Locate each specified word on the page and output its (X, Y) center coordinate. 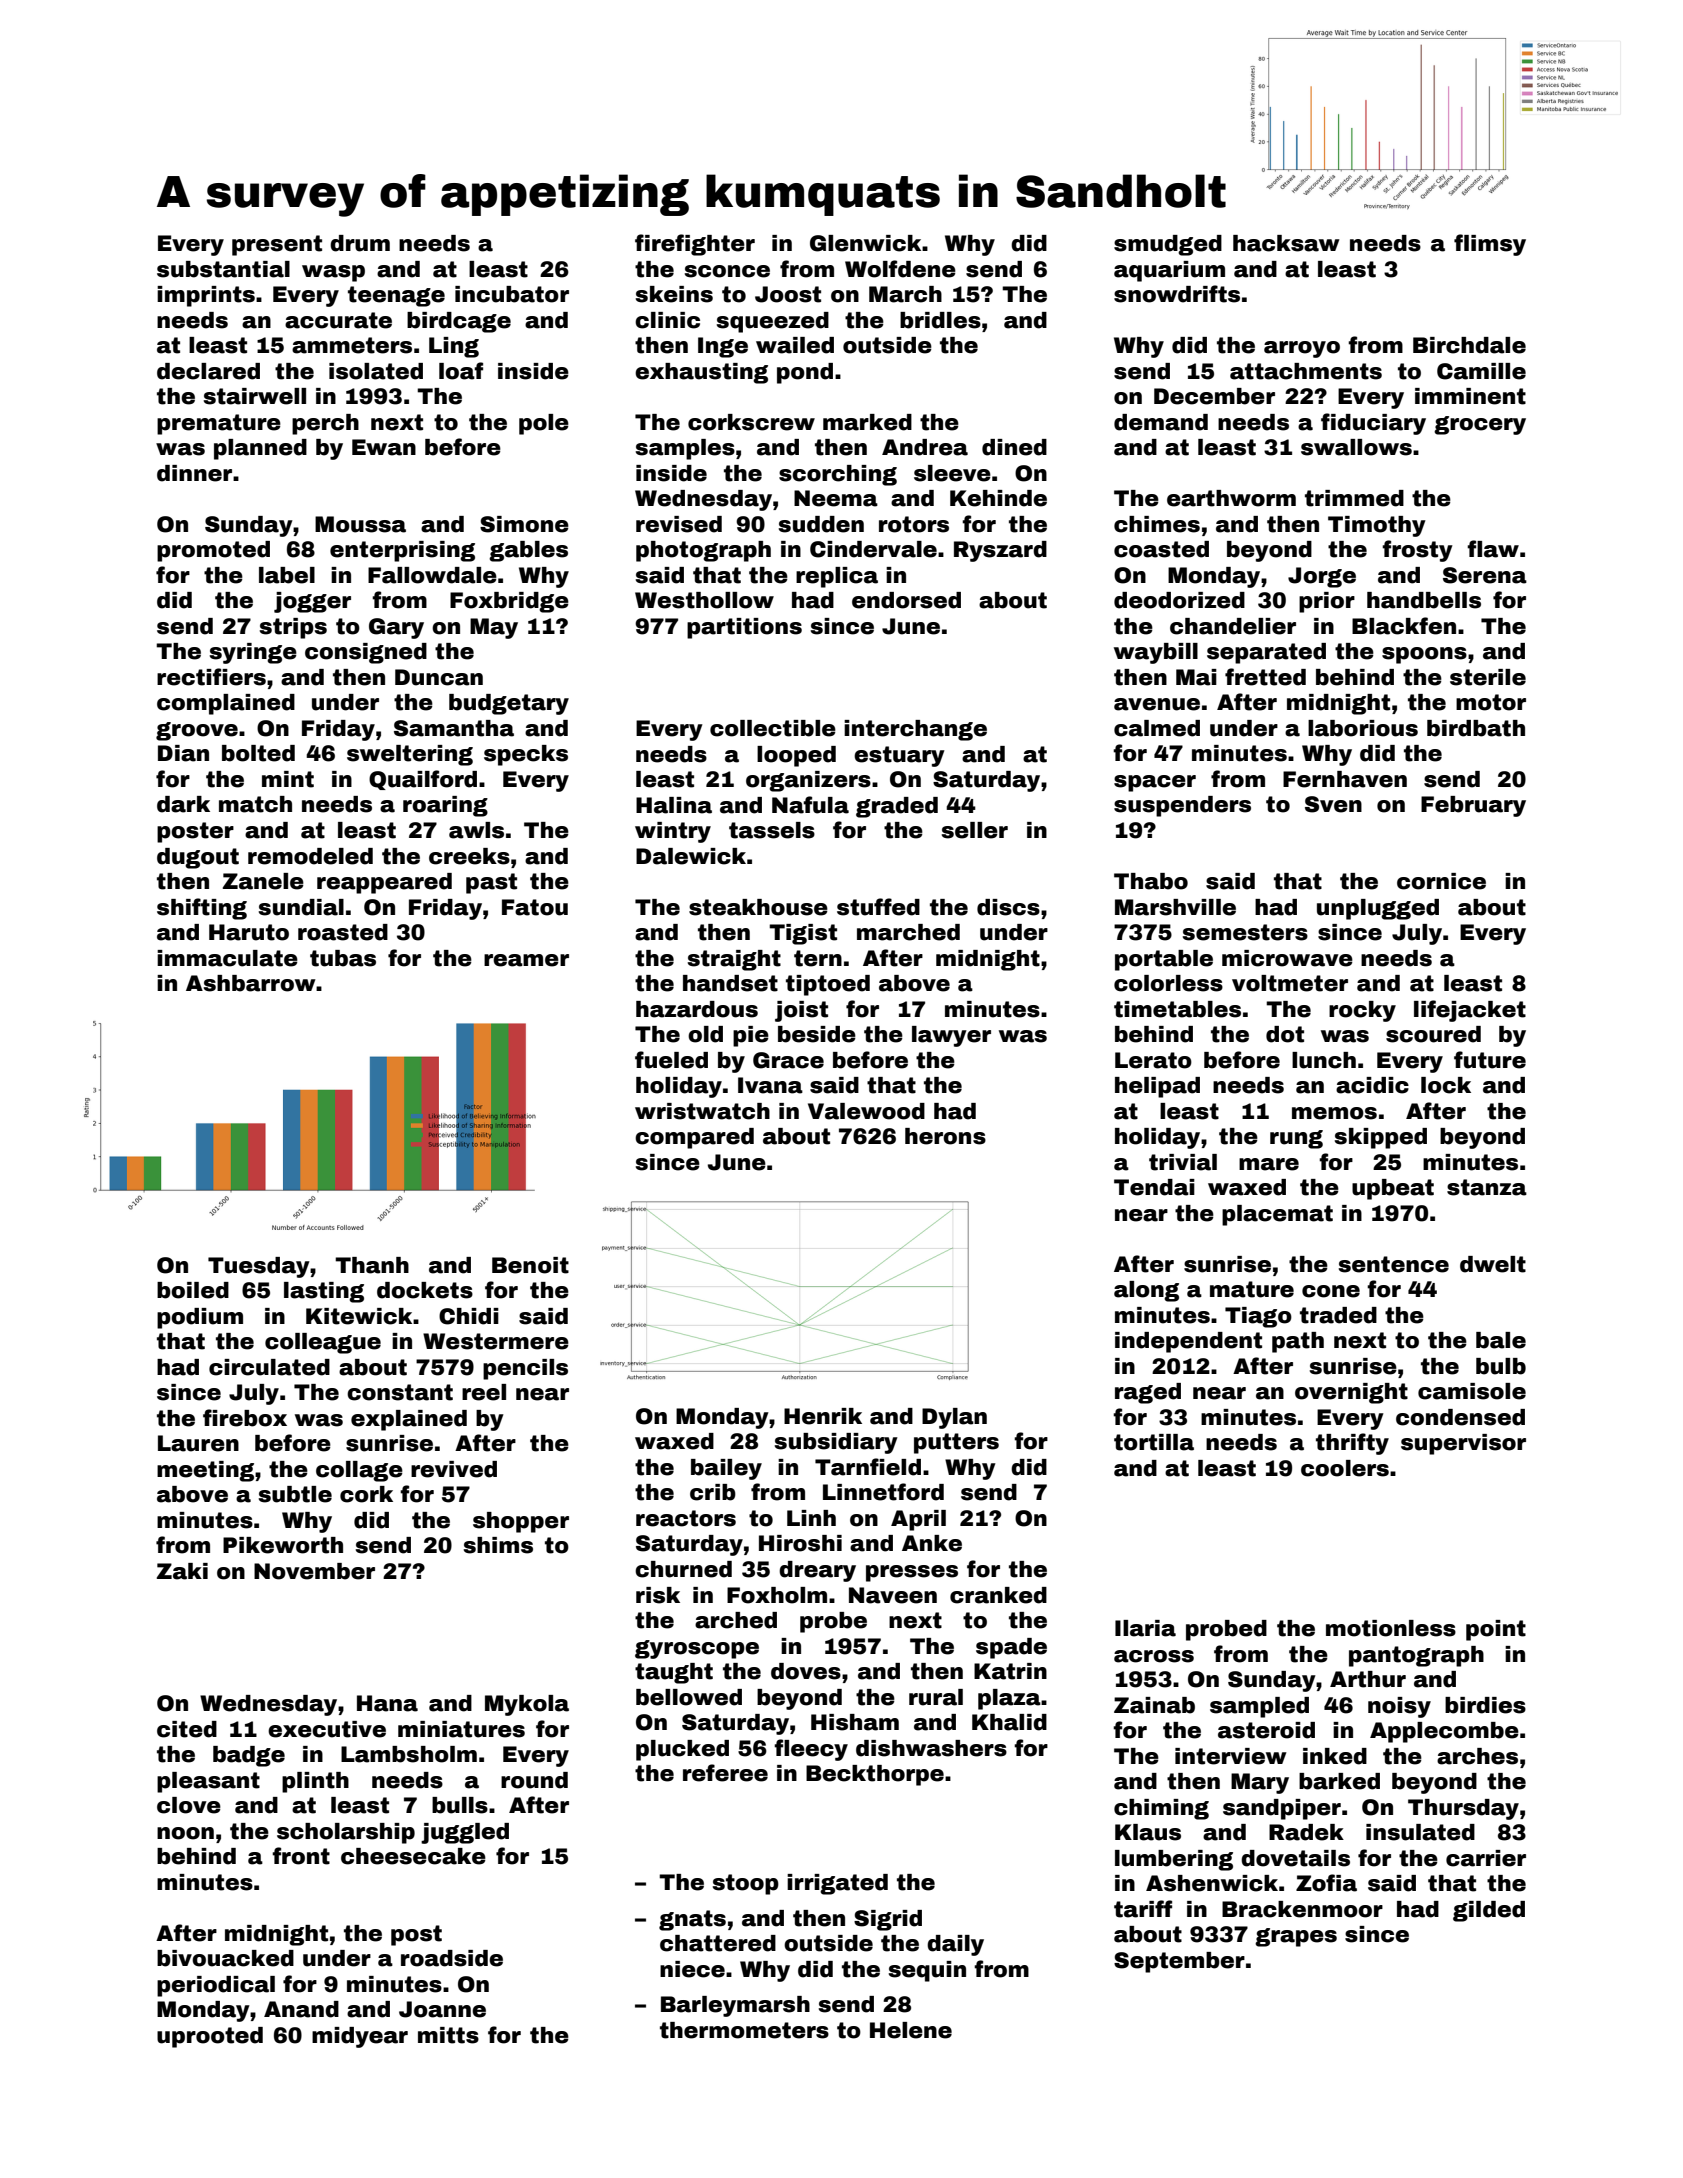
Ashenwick (1212, 1883)
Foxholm (777, 1595)
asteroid (1266, 1730)
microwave (1287, 958)
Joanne (442, 2009)
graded (897, 807)
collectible (773, 728)
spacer (1155, 783)
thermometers (744, 2030)
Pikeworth (283, 1545)
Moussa (360, 524)
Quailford (423, 780)
